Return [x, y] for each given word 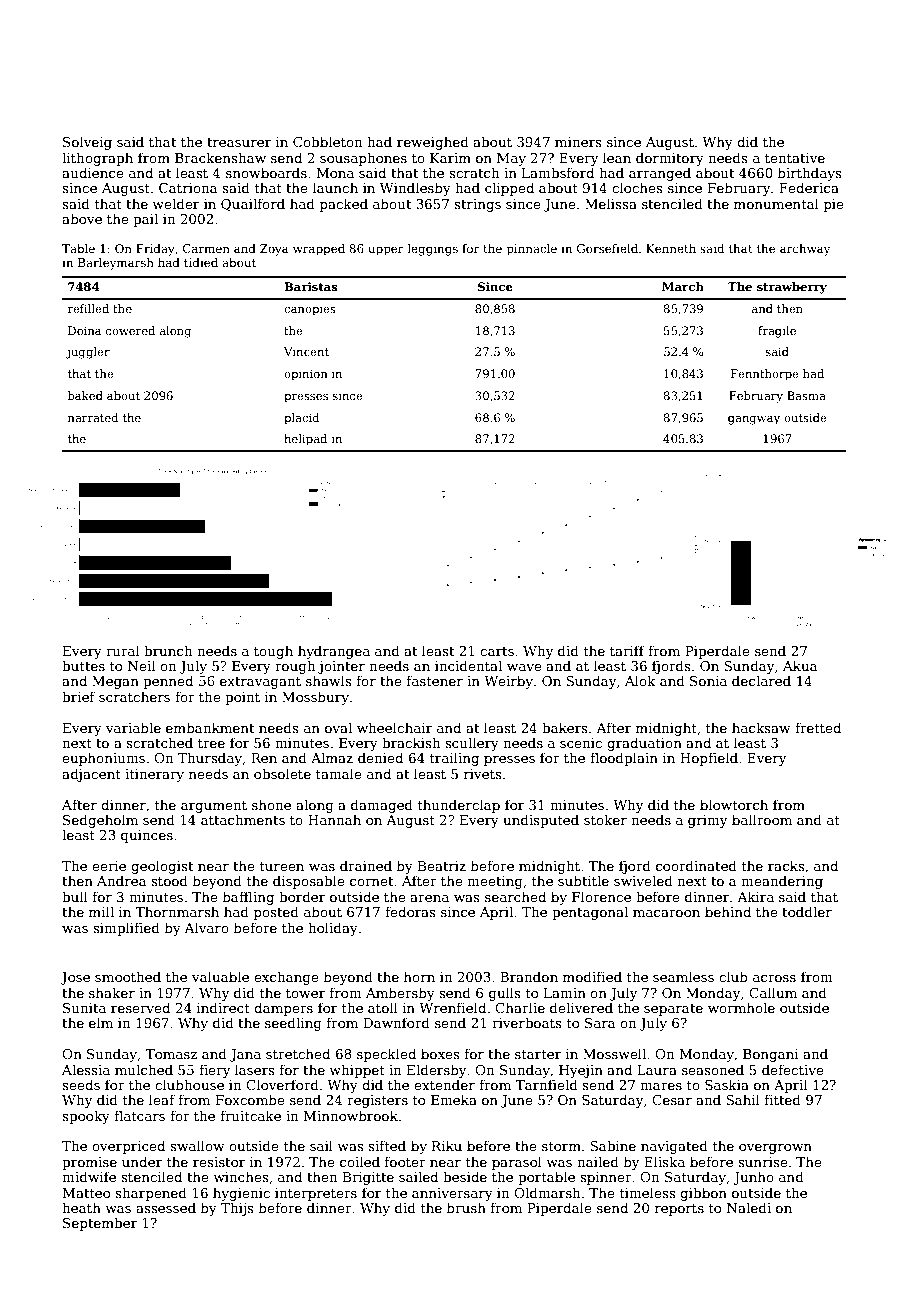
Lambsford [558, 172]
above [82, 218]
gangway [754, 420]
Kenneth [671, 248]
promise [89, 1163]
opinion [306, 375]
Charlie [520, 1007]
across [774, 978]
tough [273, 652]
